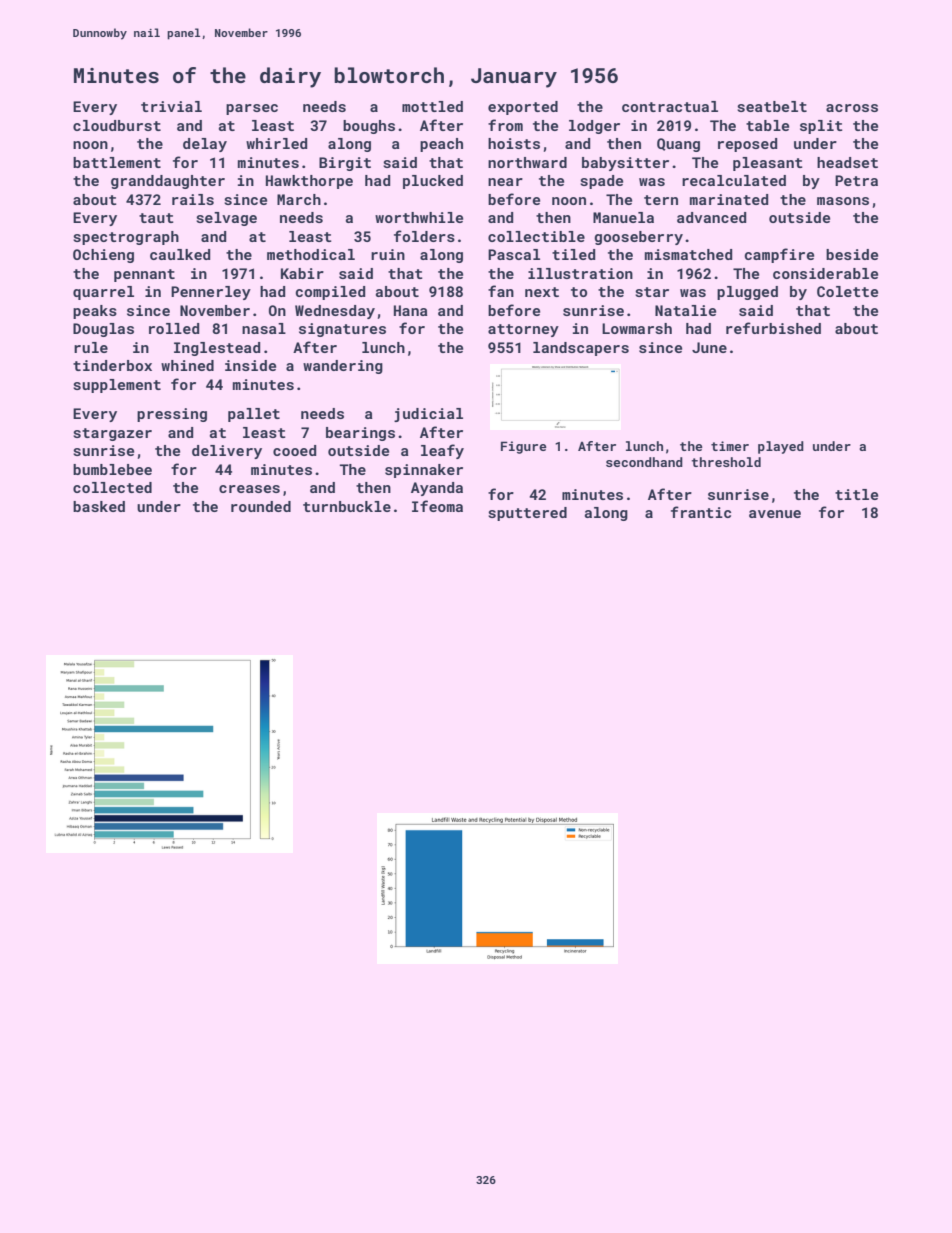 The width and height of the screenshot is (952, 1233). I want to click on quarrel, so click(103, 293).
